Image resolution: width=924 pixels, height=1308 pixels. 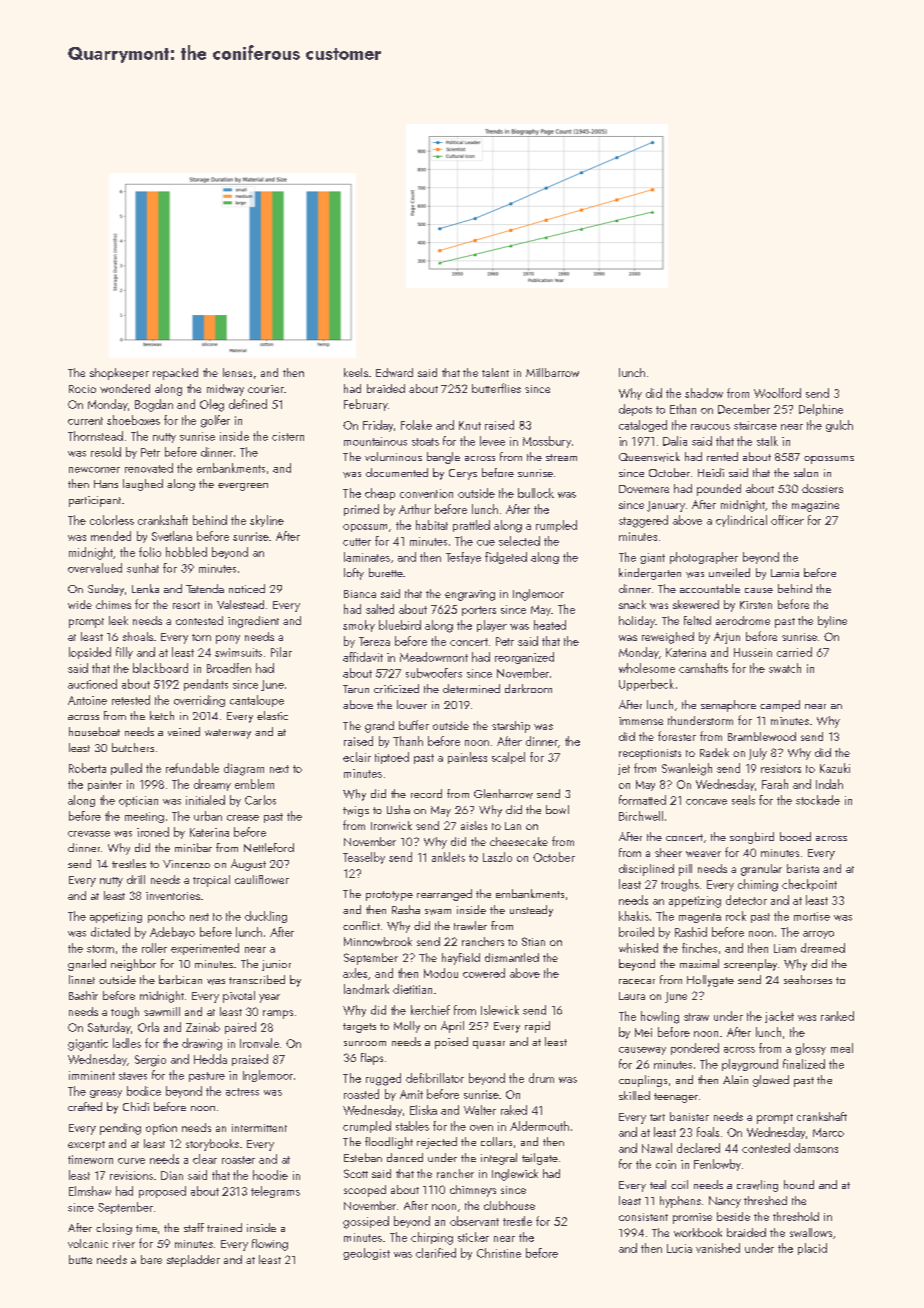 What do you see at coordinates (242, 1092) in the screenshot?
I see `actress` at bounding box center [242, 1092].
